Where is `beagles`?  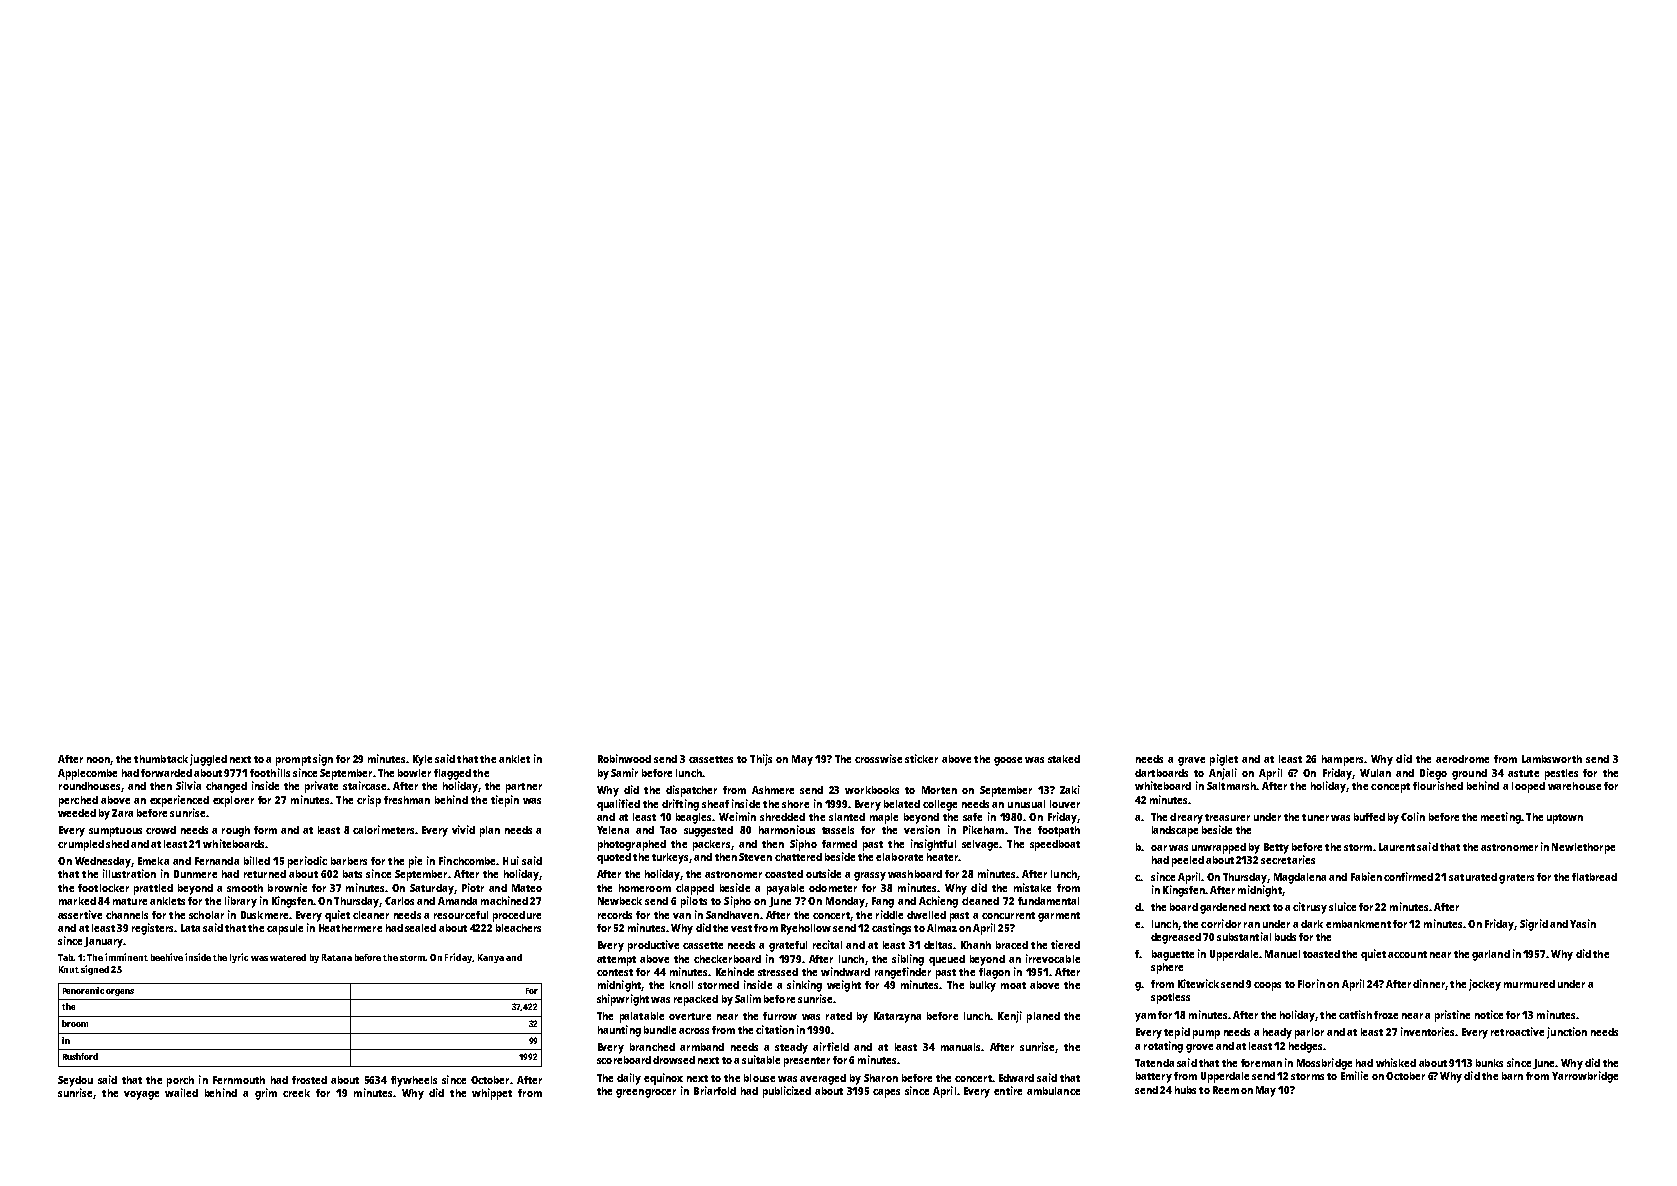 beagles is located at coordinates (694, 818).
